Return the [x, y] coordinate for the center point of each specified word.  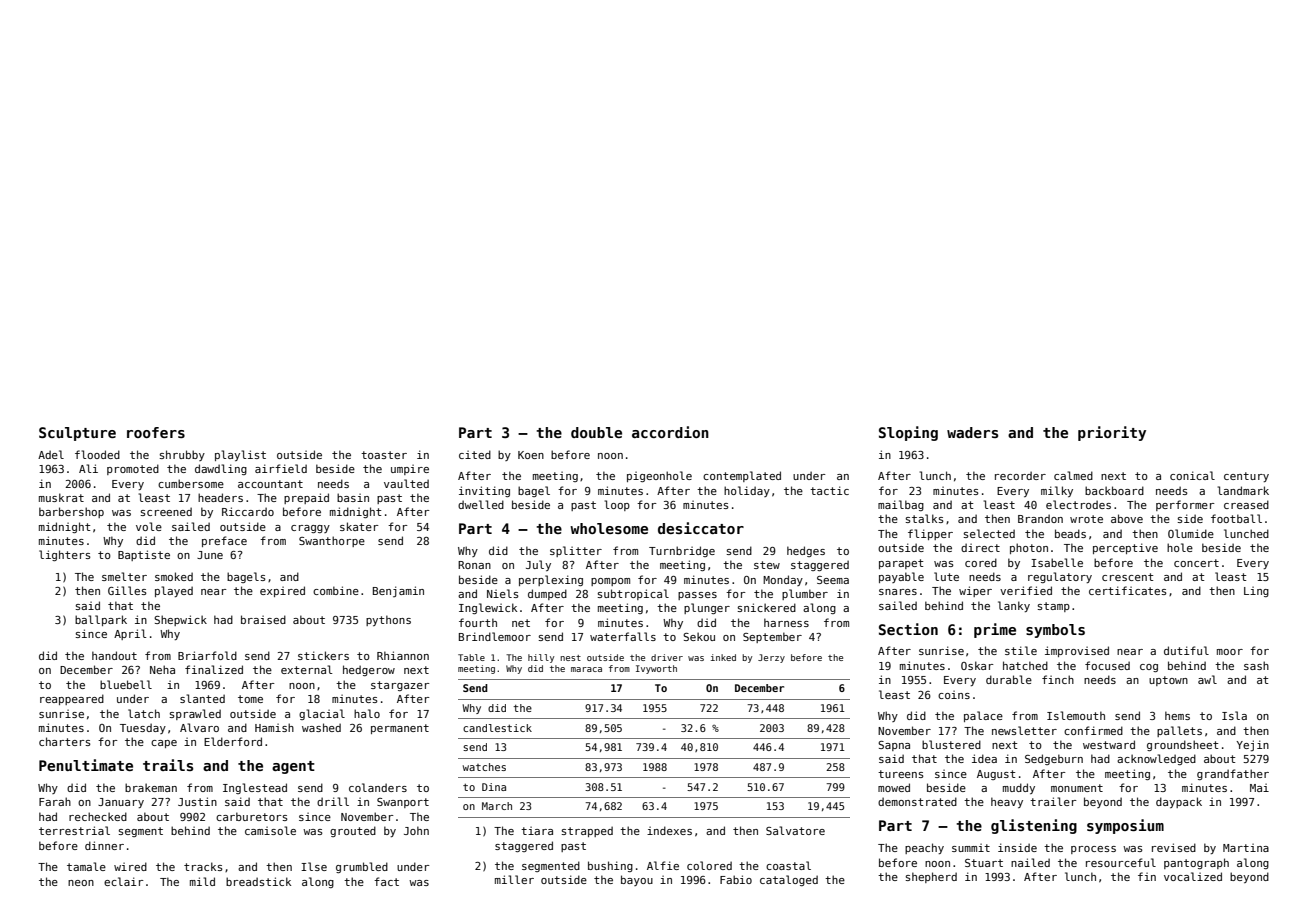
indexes [669, 830]
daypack [1179, 802]
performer [1185, 505]
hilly [541, 658]
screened [166, 511]
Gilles [127, 590]
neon [81, 883]
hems [1177, 715]
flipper [930, 534]
